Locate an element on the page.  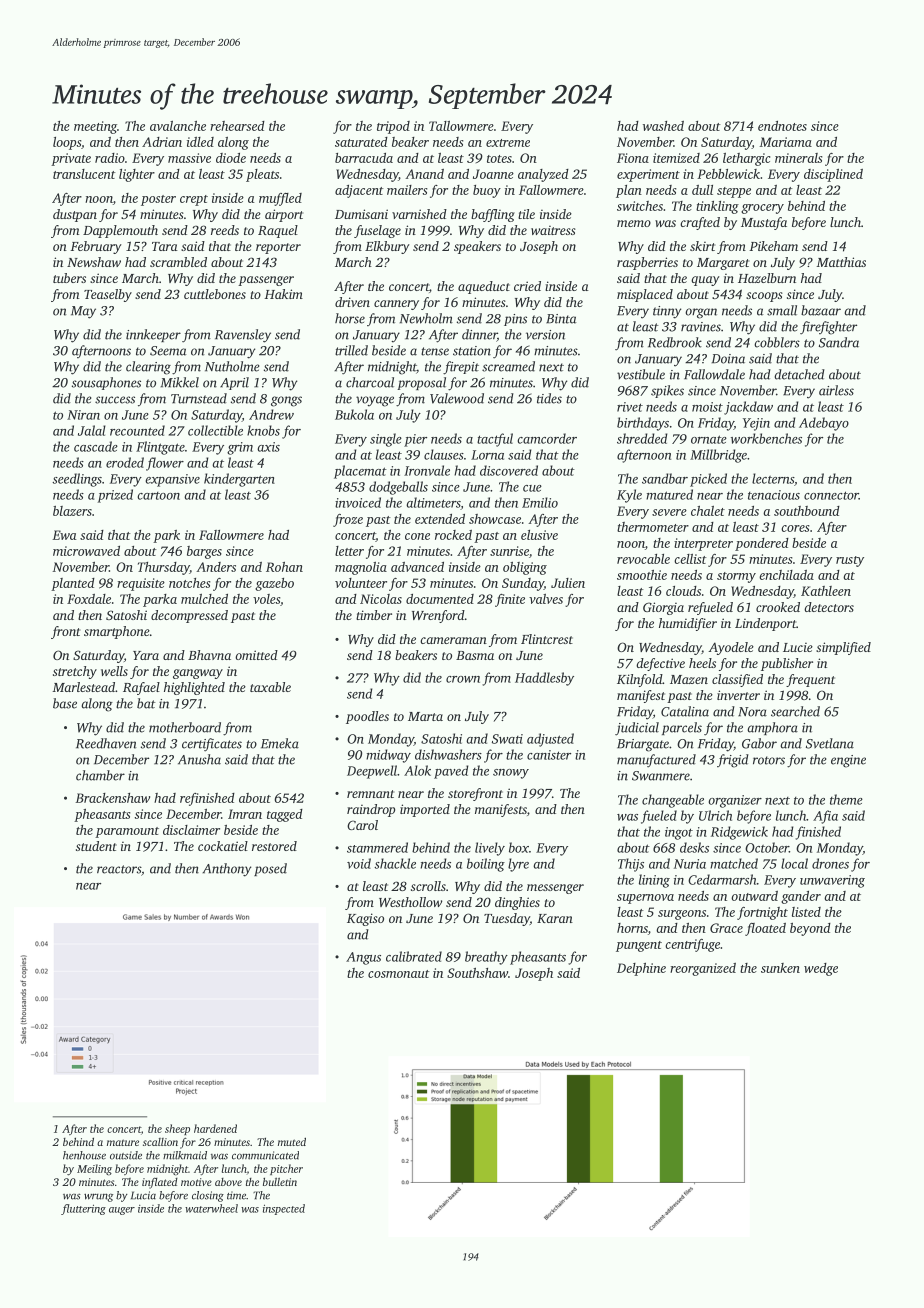
expansive is located at coordinates (172, 480).
